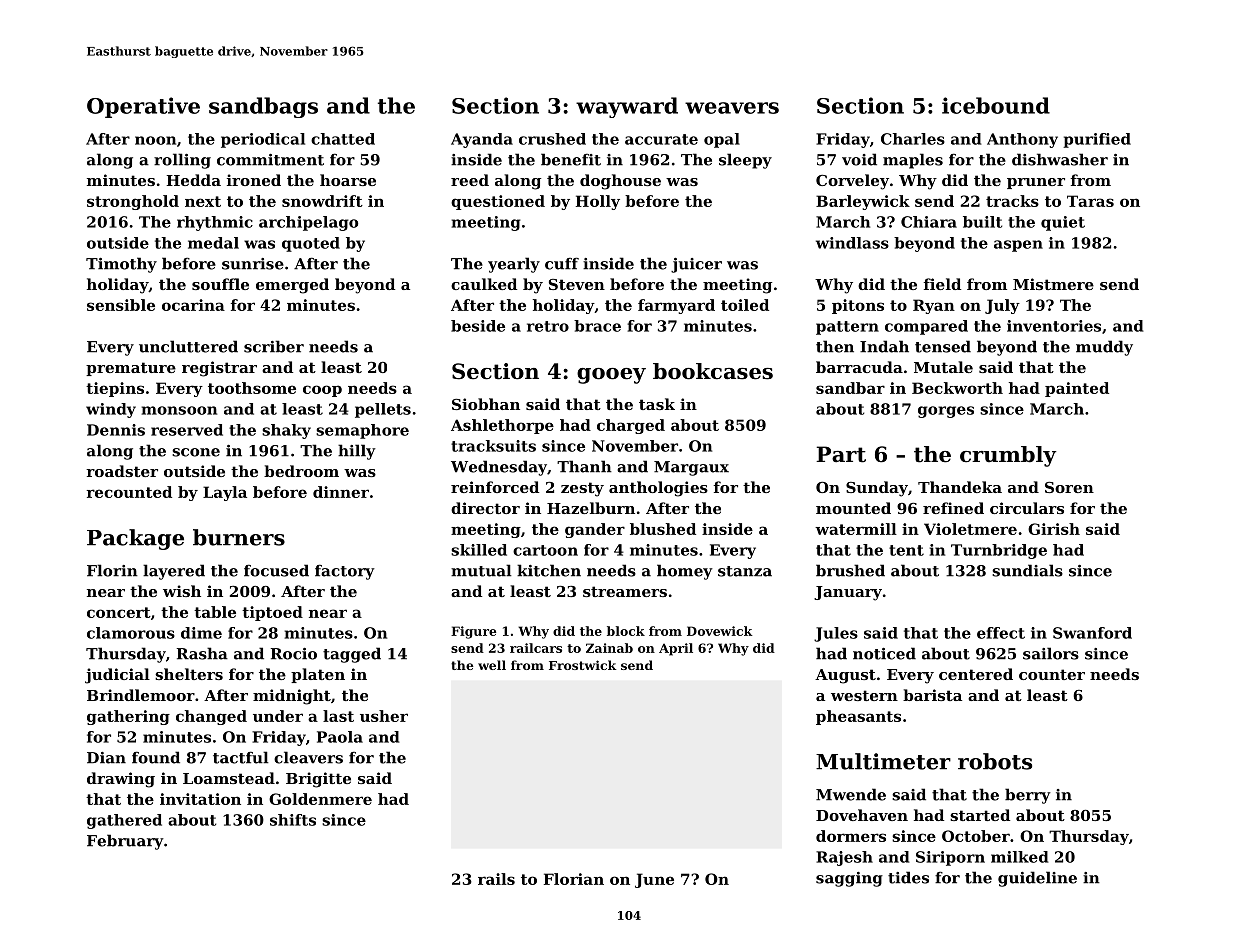 The width and height of the page is (1233, 952). Describe the element at coordinates (311, 244) in the page. I see `quoted` at that location.
